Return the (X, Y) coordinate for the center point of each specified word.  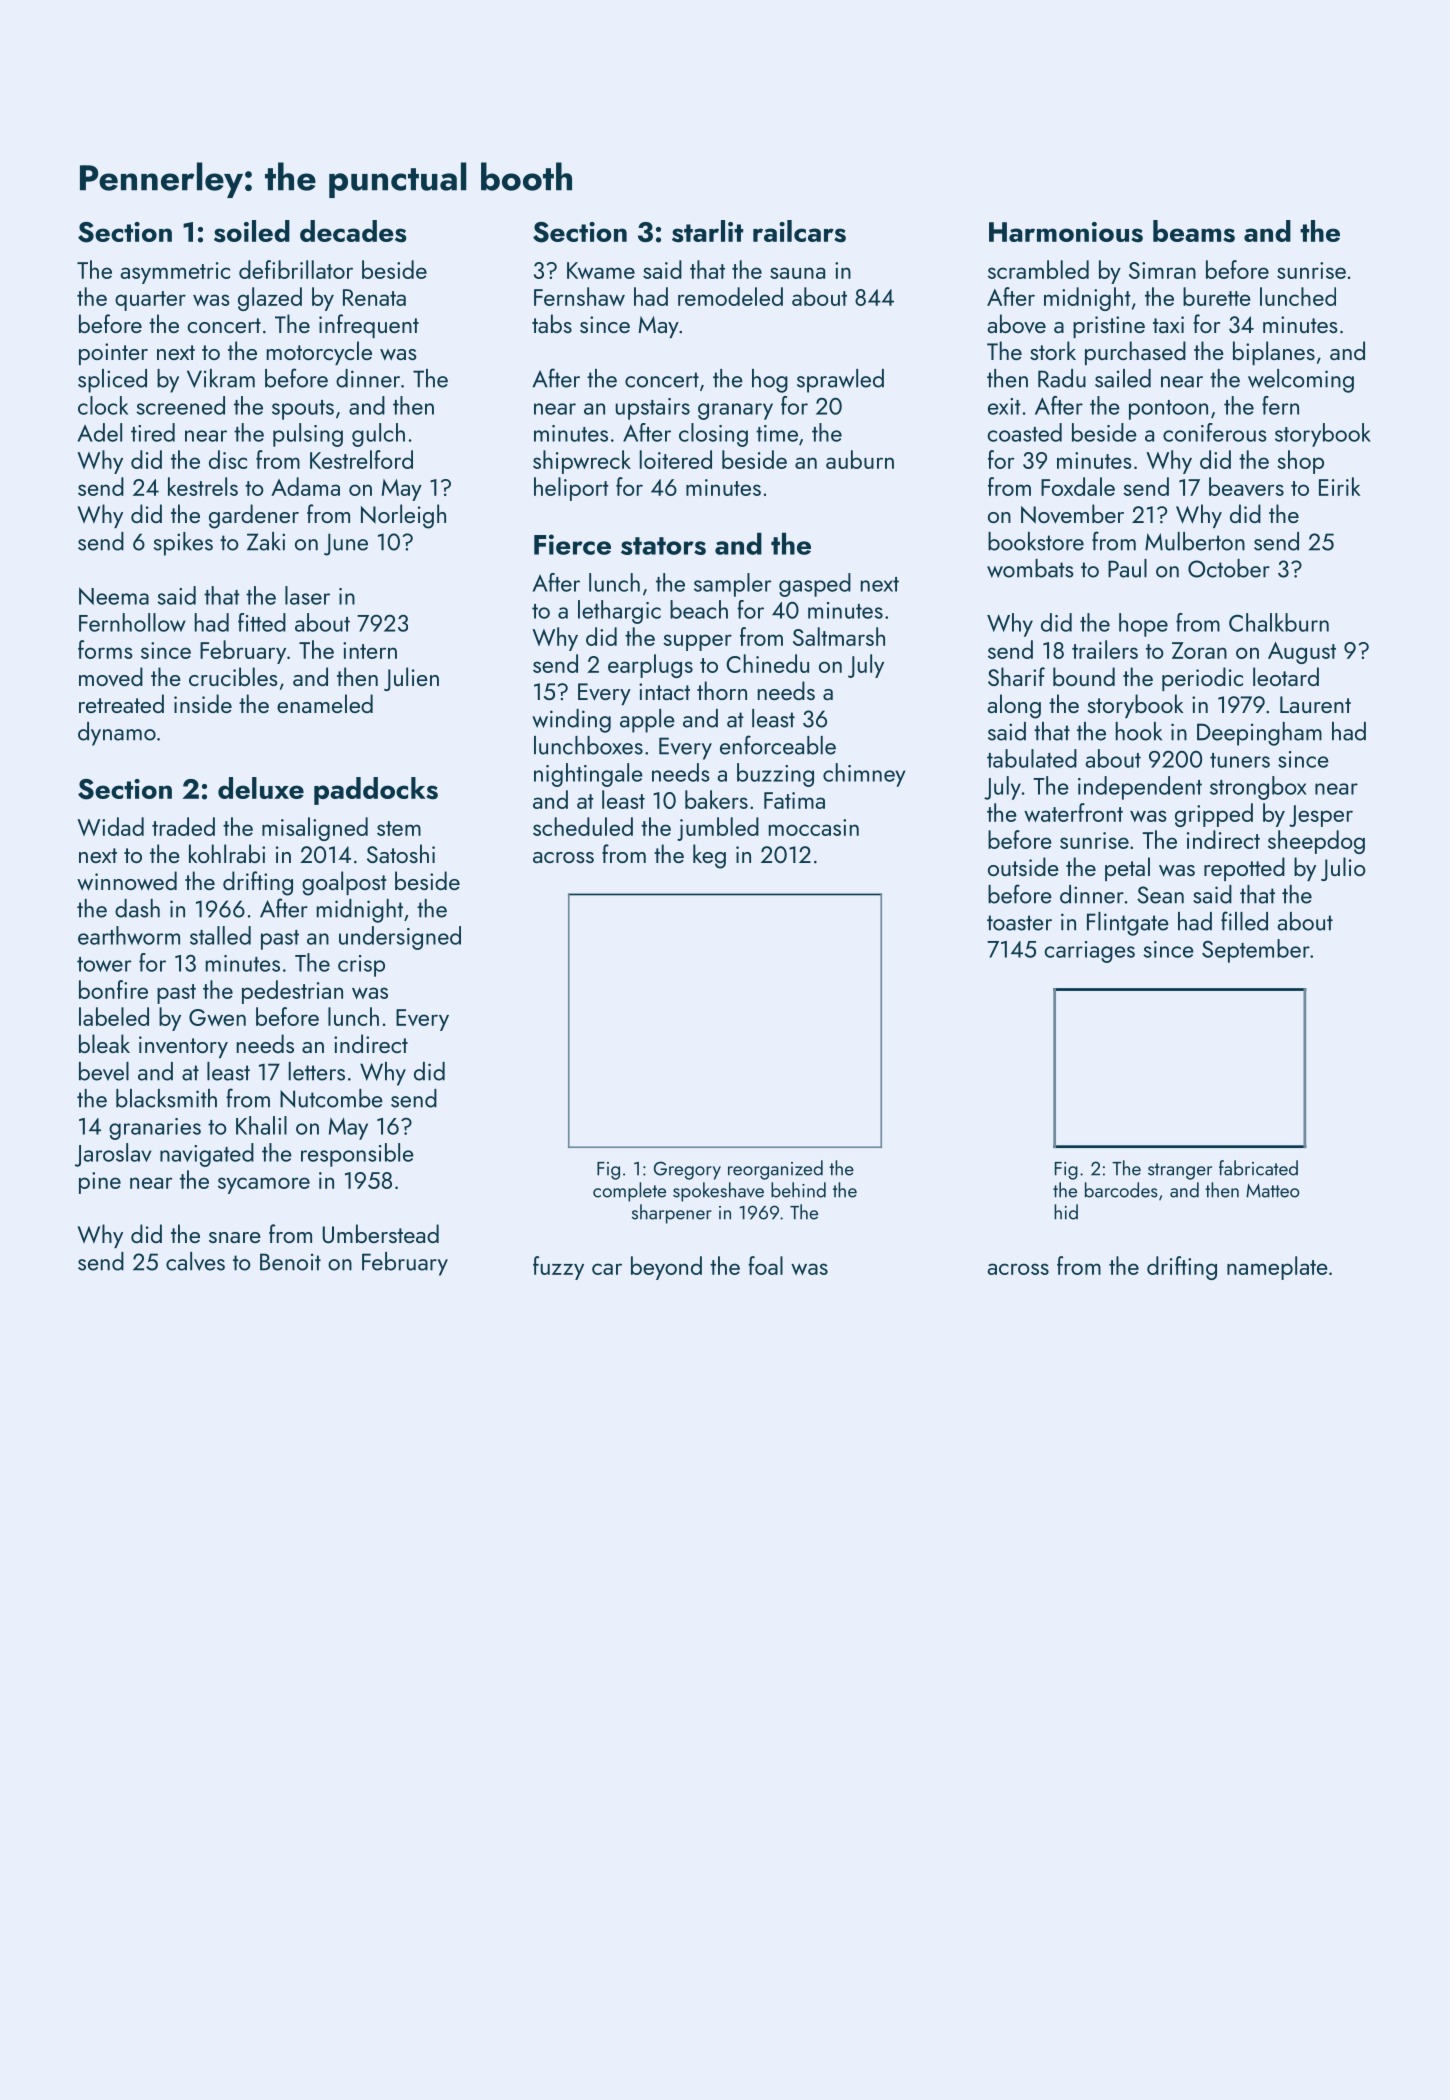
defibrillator (296, 269)
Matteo (1272, 1191)
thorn (722, 690)
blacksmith (166, 1098)
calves (195, 1261)
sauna (797, 273)
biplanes (1274, 353)
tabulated (1032, 758)
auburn (860, 459)
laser (307, 595)
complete (629, 1192)
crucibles (233, 676)
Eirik (1339, 486)
